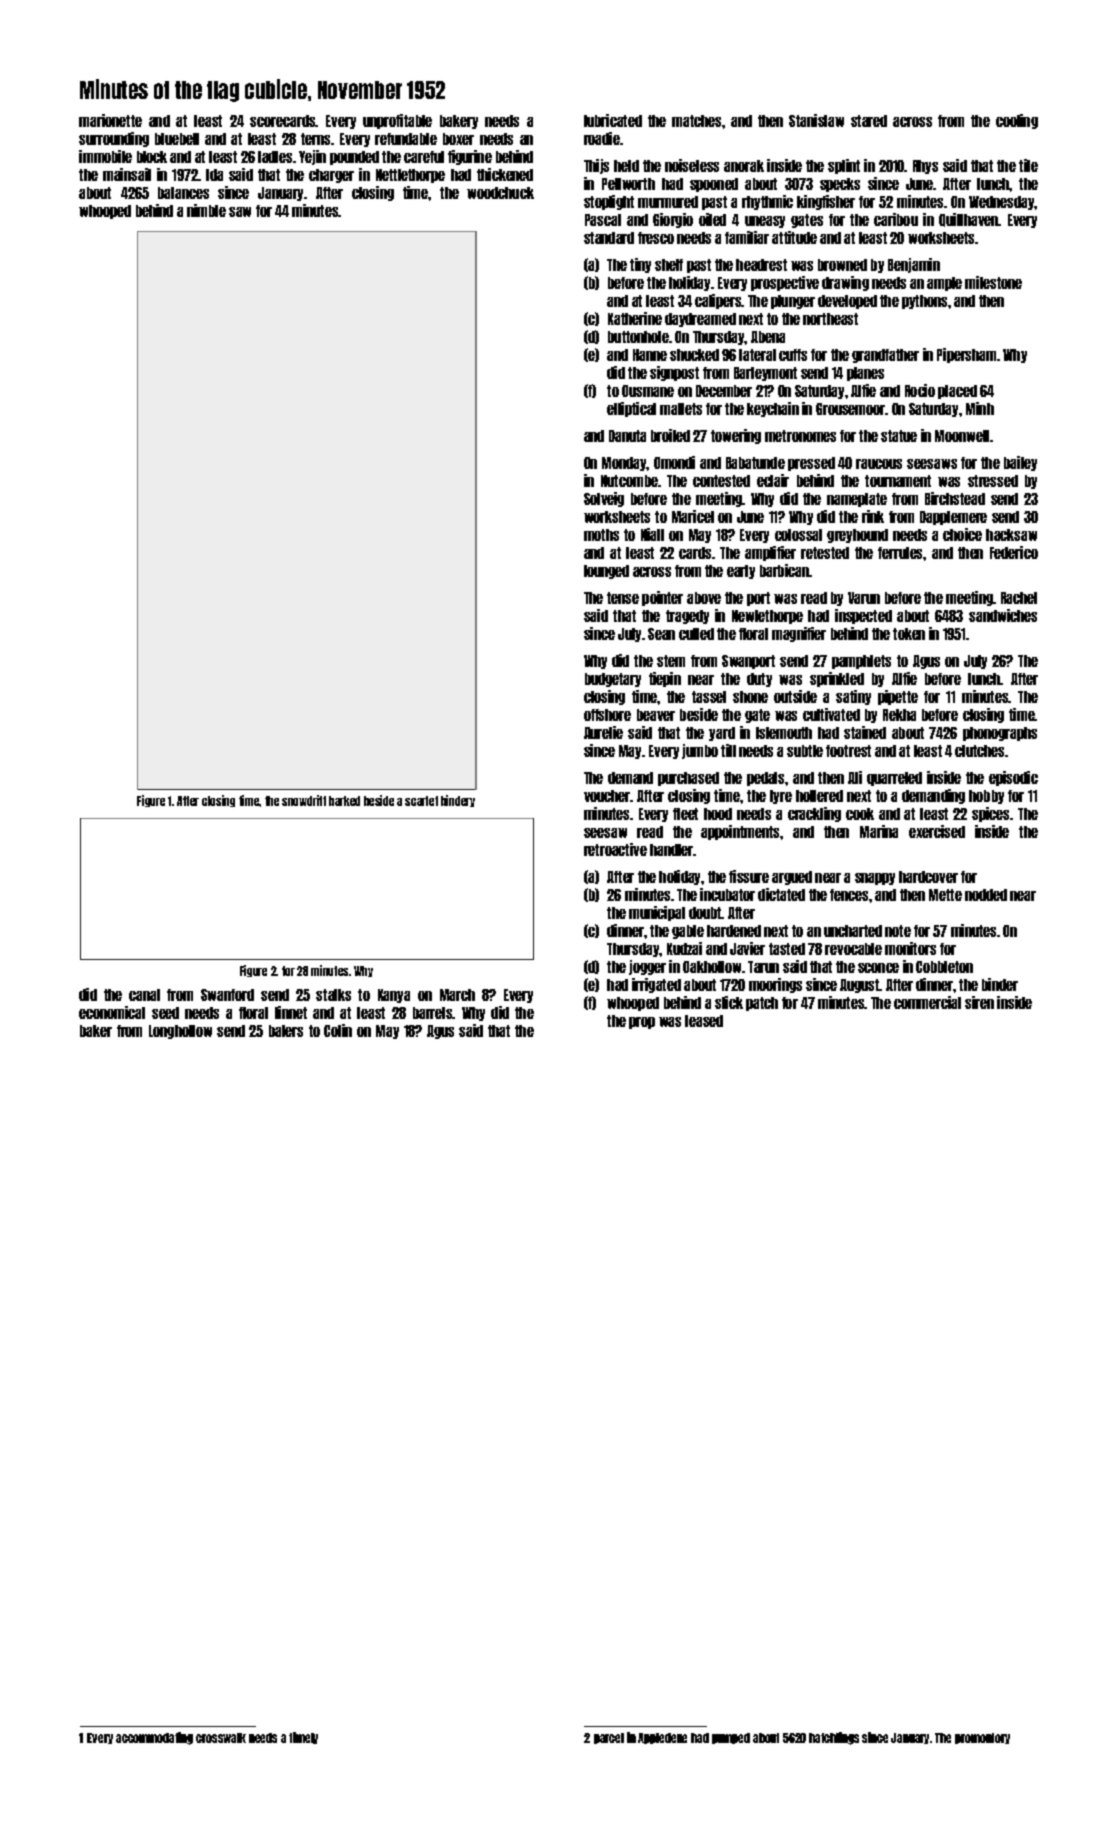  I want to click on sandwiches, so click(1003, 615).
